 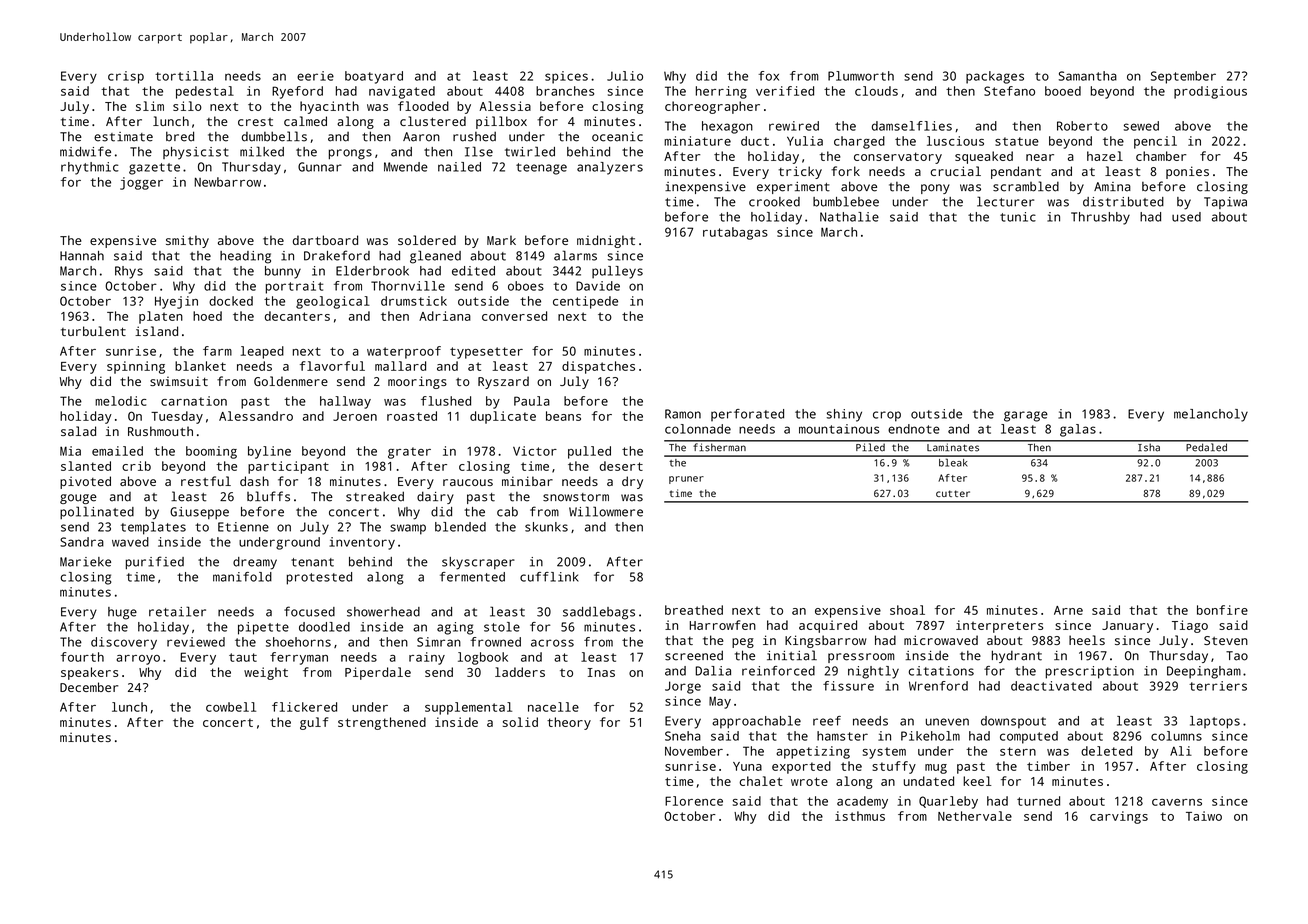 What do you see at coordinates (1183, 77) in the screenshot?
I see `September` at bounding box center [1183, 77].
